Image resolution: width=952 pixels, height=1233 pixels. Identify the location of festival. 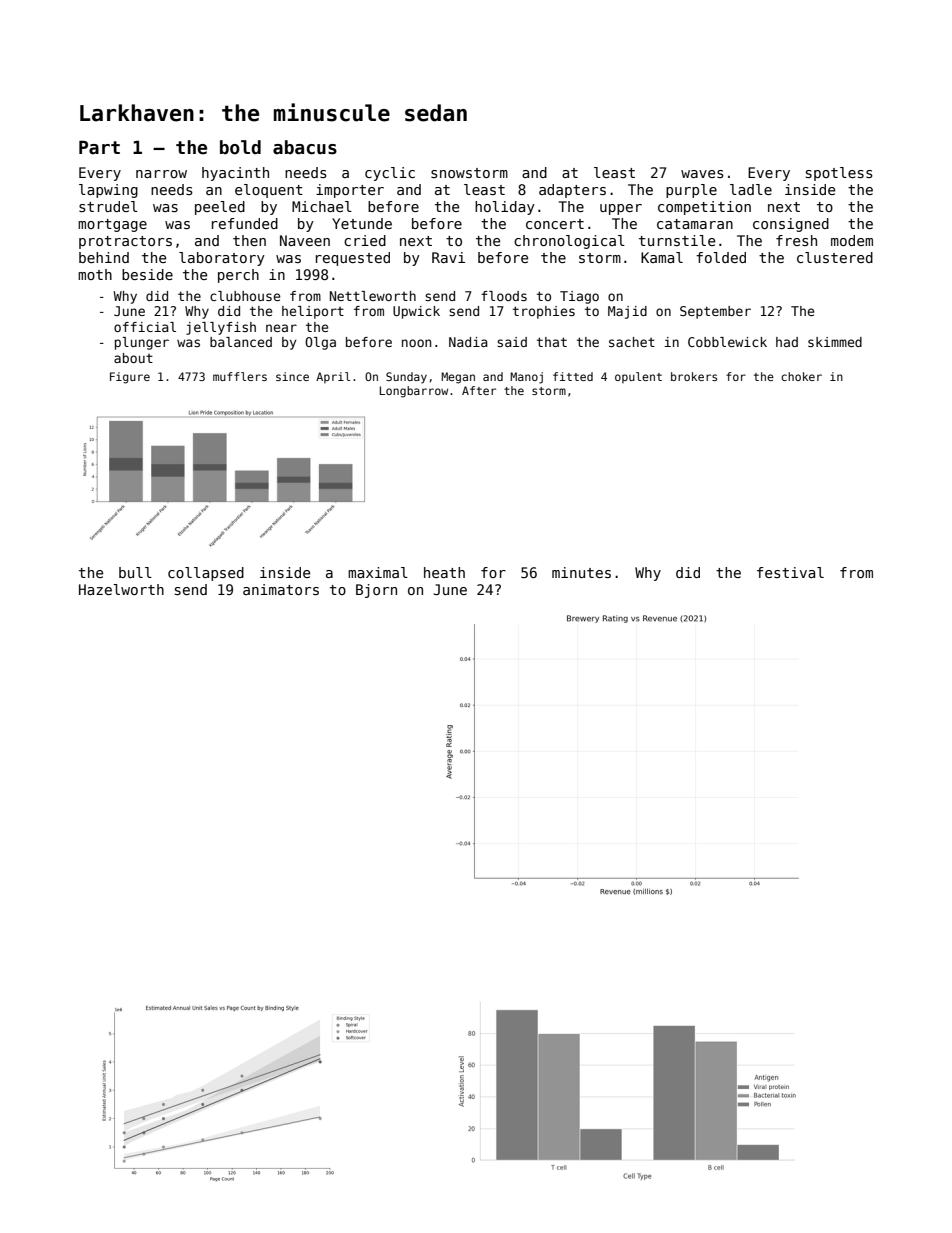
(790, 572).
